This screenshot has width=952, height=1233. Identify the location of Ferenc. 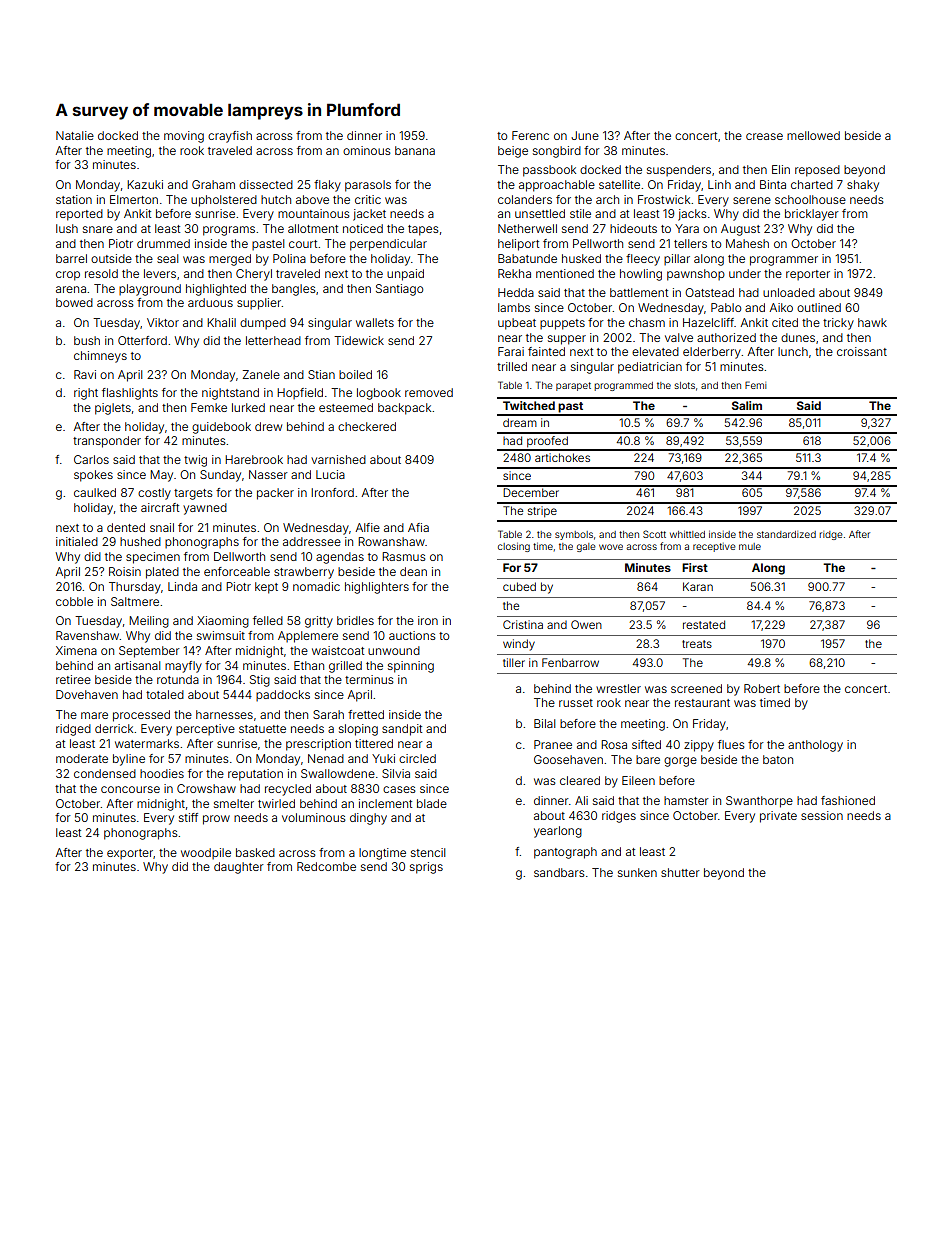
(530, 135).
